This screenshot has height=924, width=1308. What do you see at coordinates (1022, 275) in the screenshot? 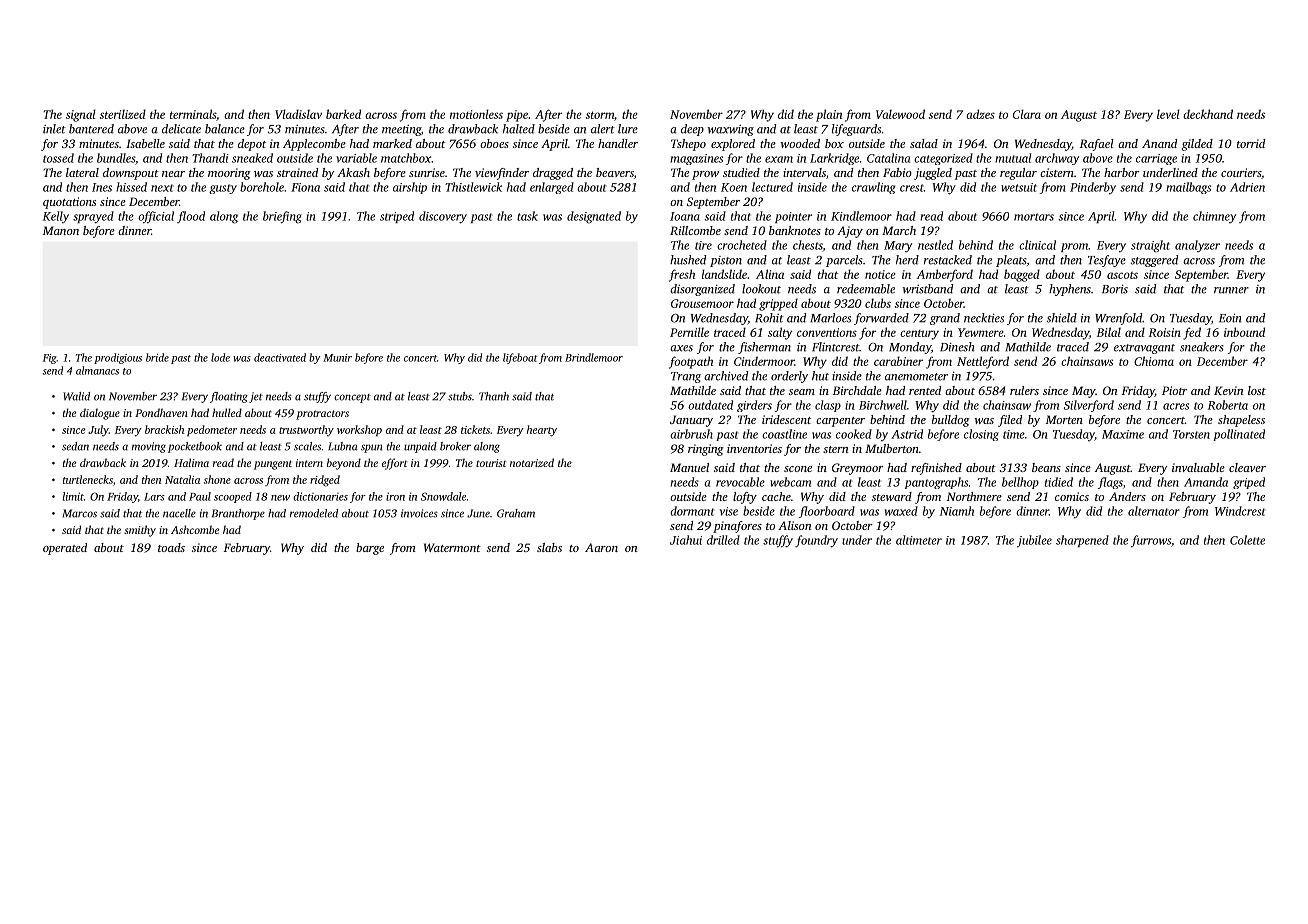
I see `bagged` at bounding box center [1022, 275].
